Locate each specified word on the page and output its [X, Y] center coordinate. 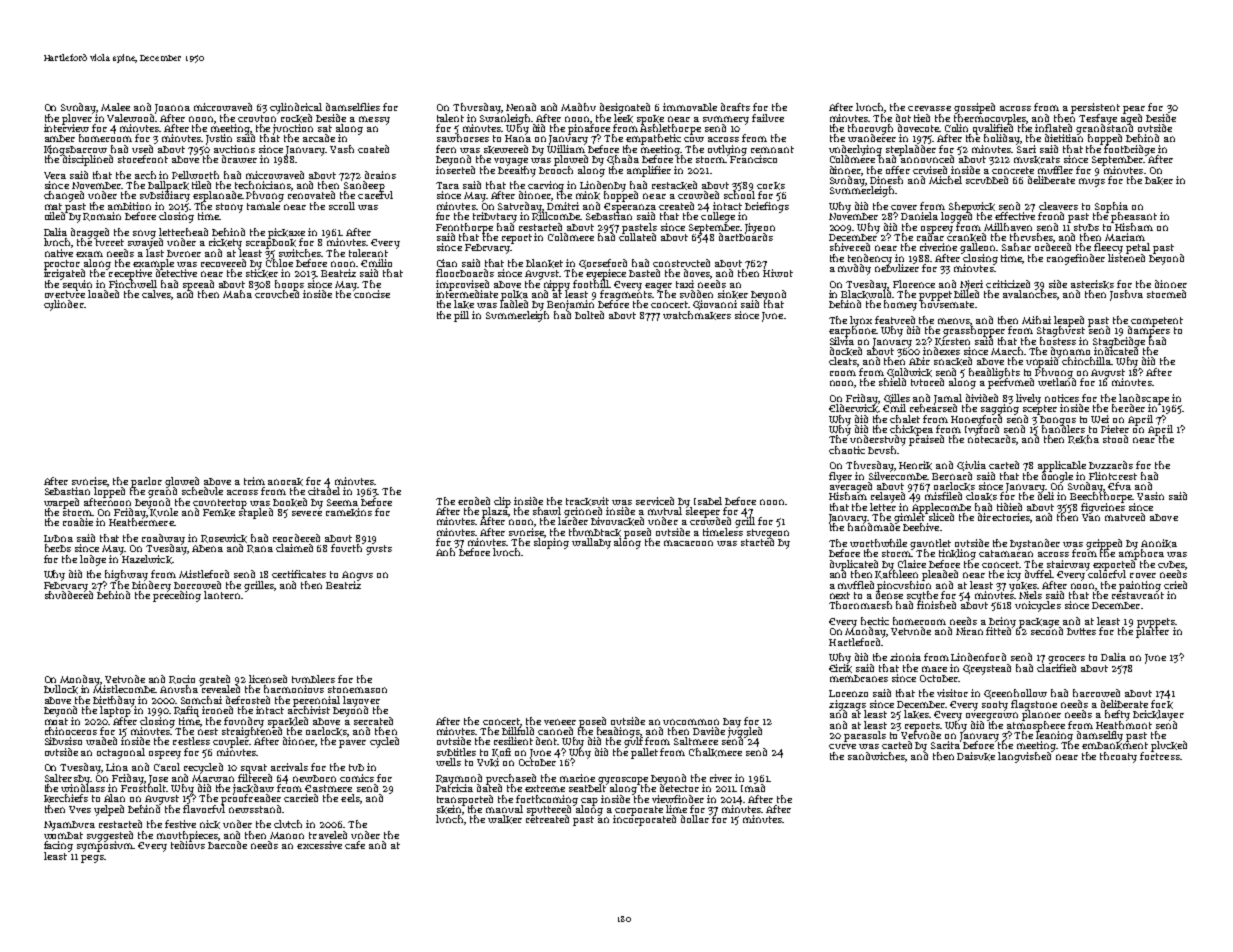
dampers [1149, 331]
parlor [146, 482]
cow [694, 139]
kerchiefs [66, 798]
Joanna [172, 109]
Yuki [488, 762]
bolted [589, 315]
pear [1134, 110]
